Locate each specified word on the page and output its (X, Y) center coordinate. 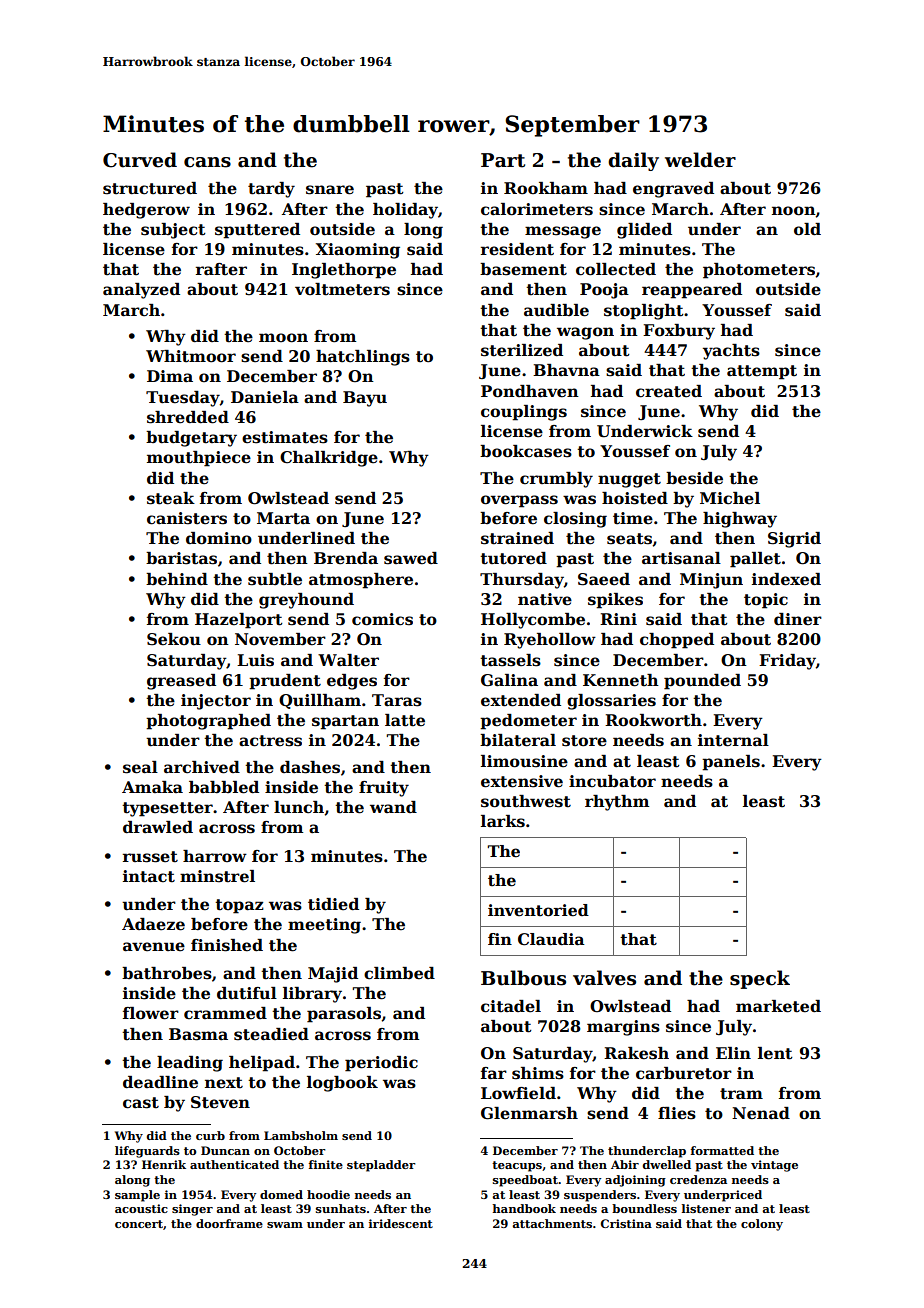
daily (633, 161)
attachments (552, 1223)
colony (762, 1225)
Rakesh (636, 1053)
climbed (399, 973)
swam (285, 1225)
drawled (158, 827)
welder (700, 160)
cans (207, 162)
